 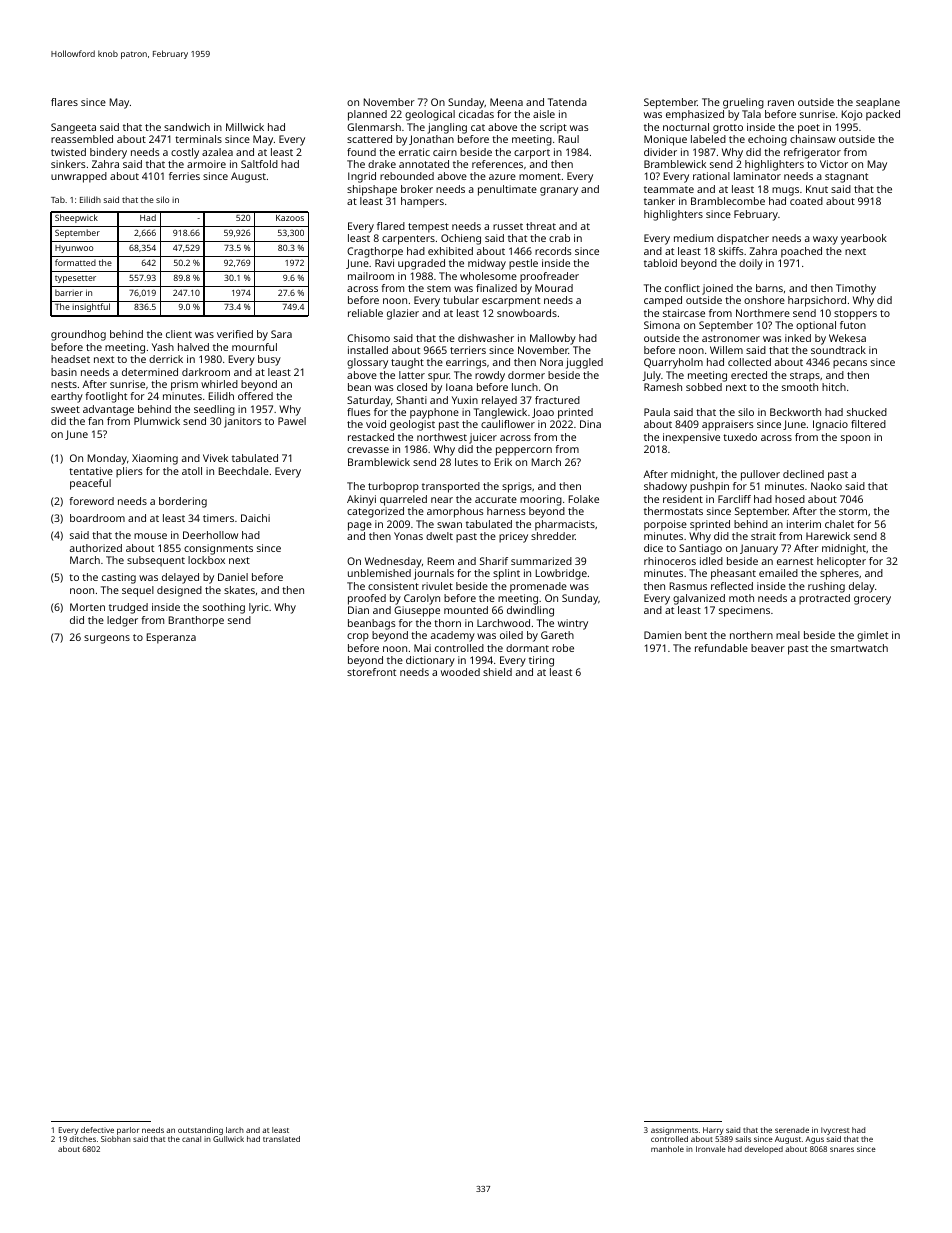 What do you see at coordinates (70, 359) in the document?
I see `headset` at bounding box center [70, 359].
